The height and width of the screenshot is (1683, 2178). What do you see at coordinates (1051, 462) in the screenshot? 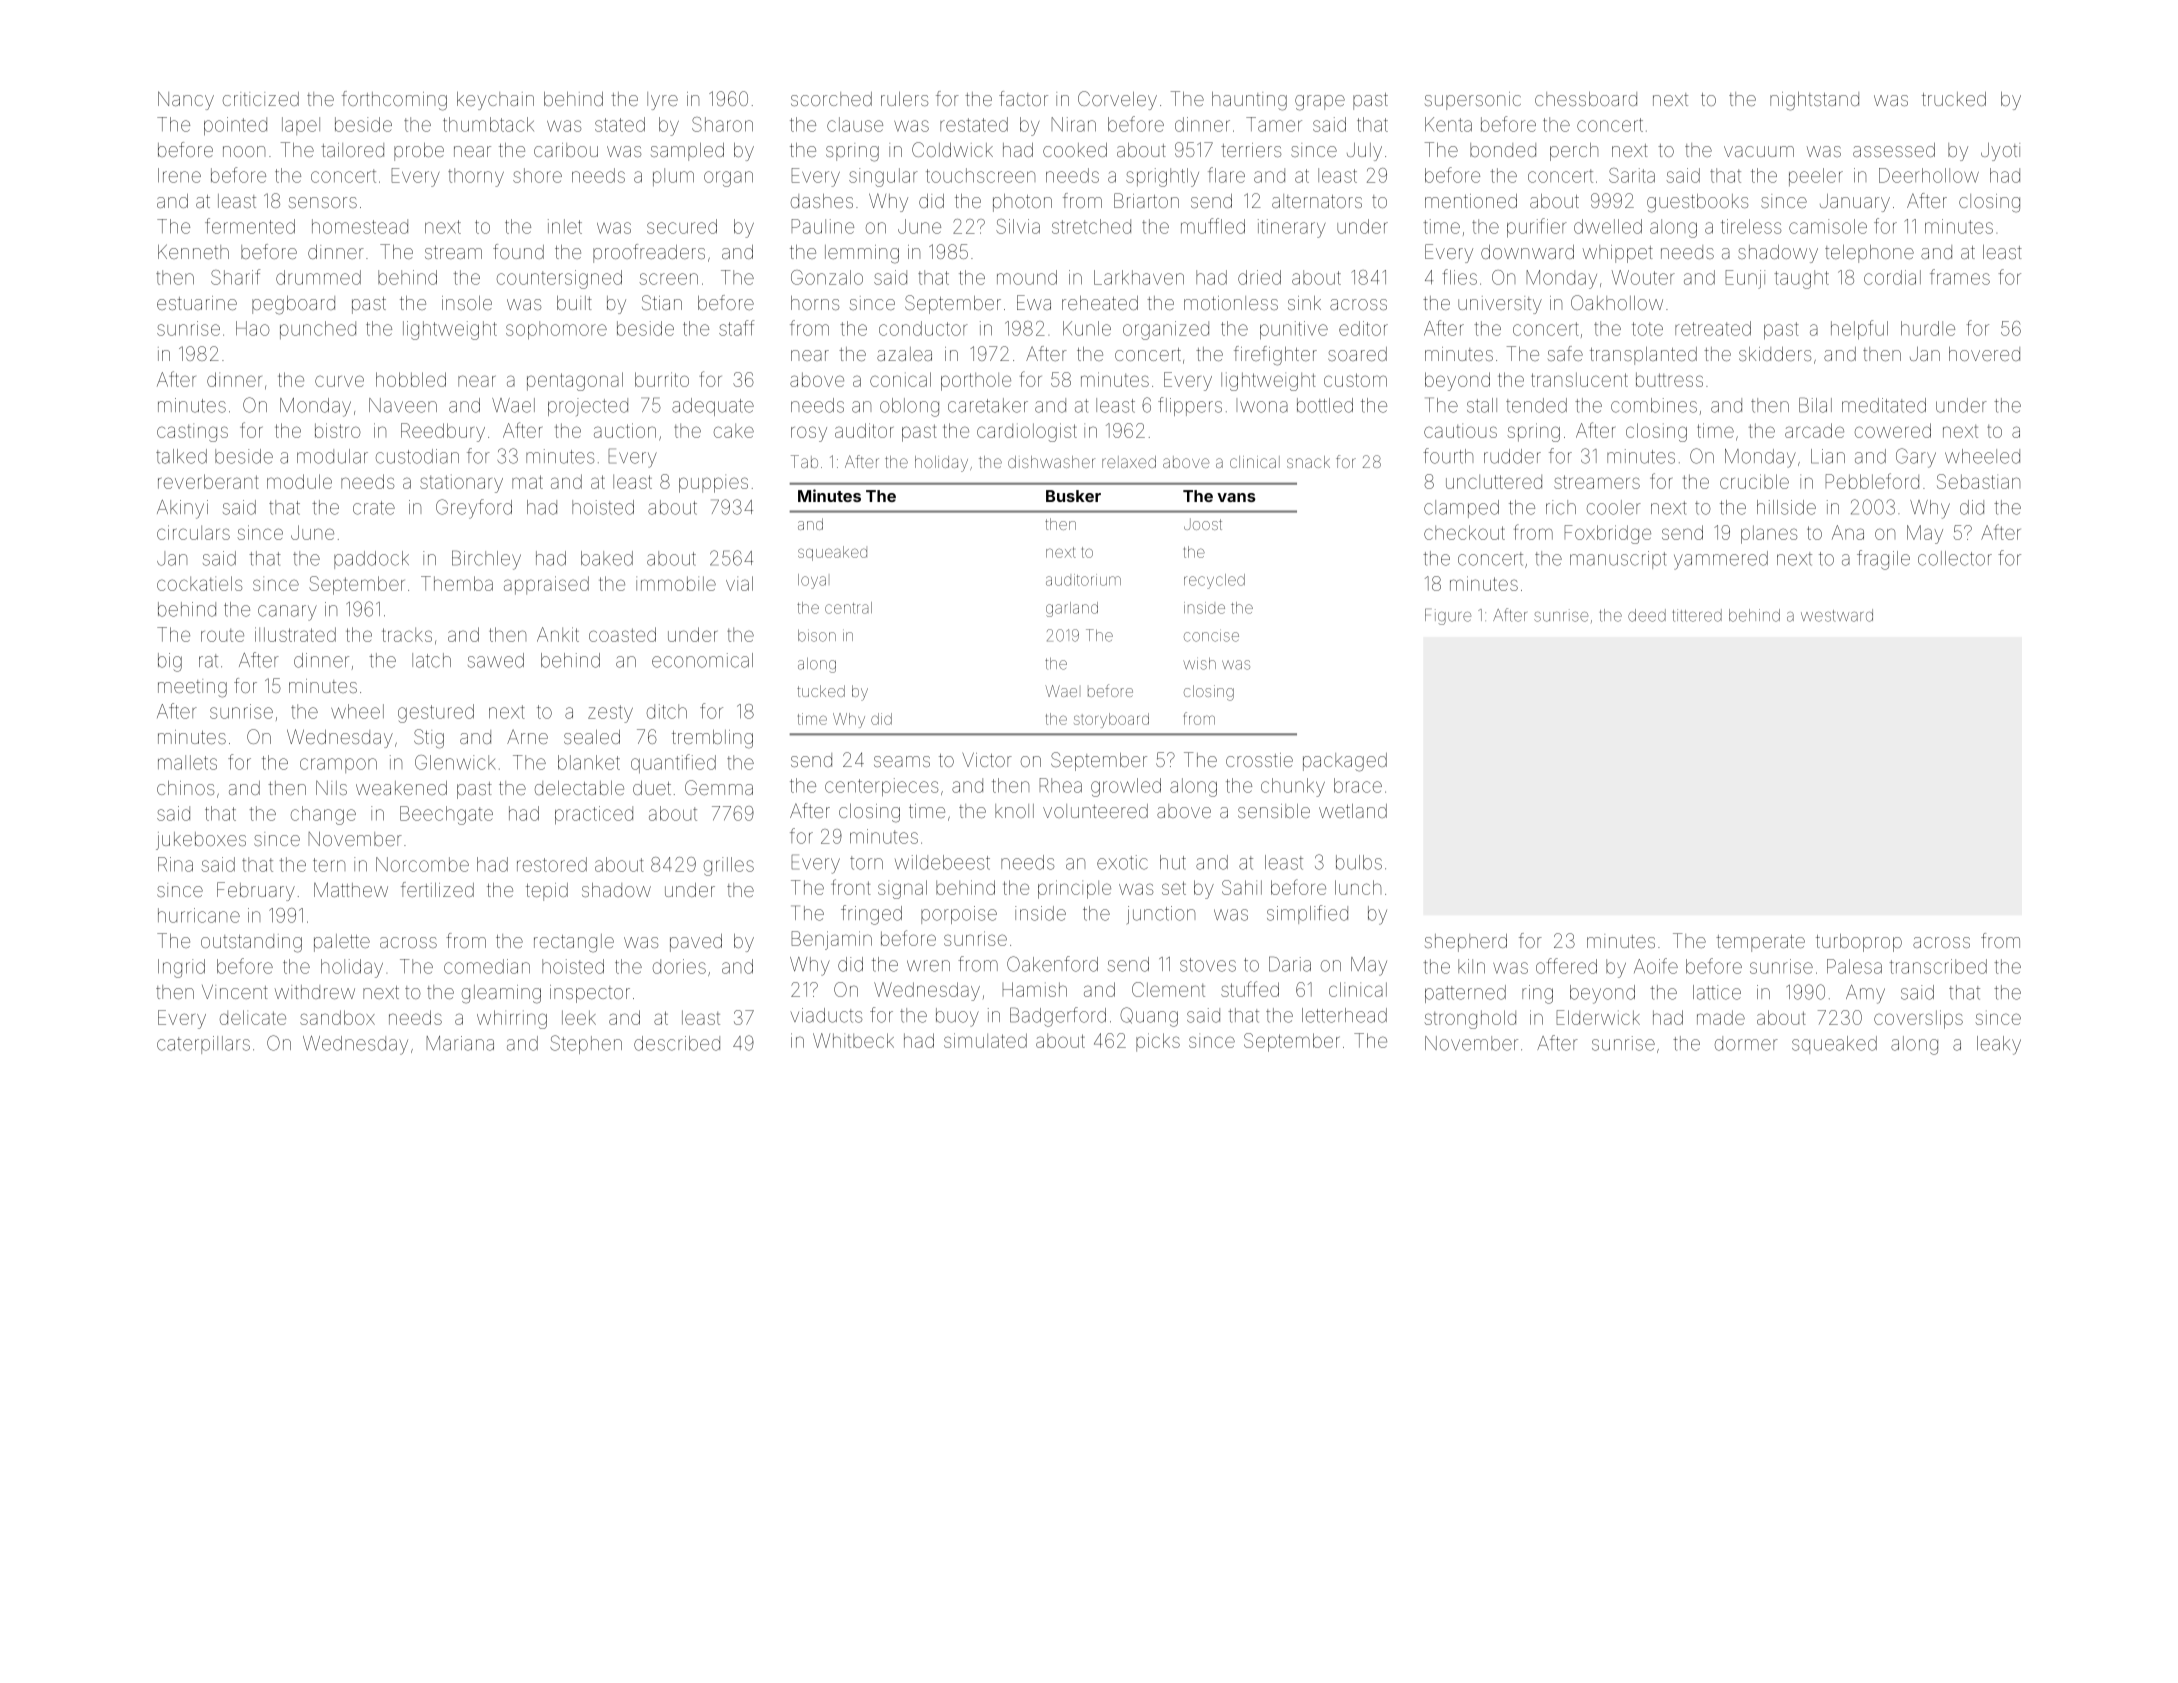
I see `dishwasher` at bounding box center [1051, 462].
